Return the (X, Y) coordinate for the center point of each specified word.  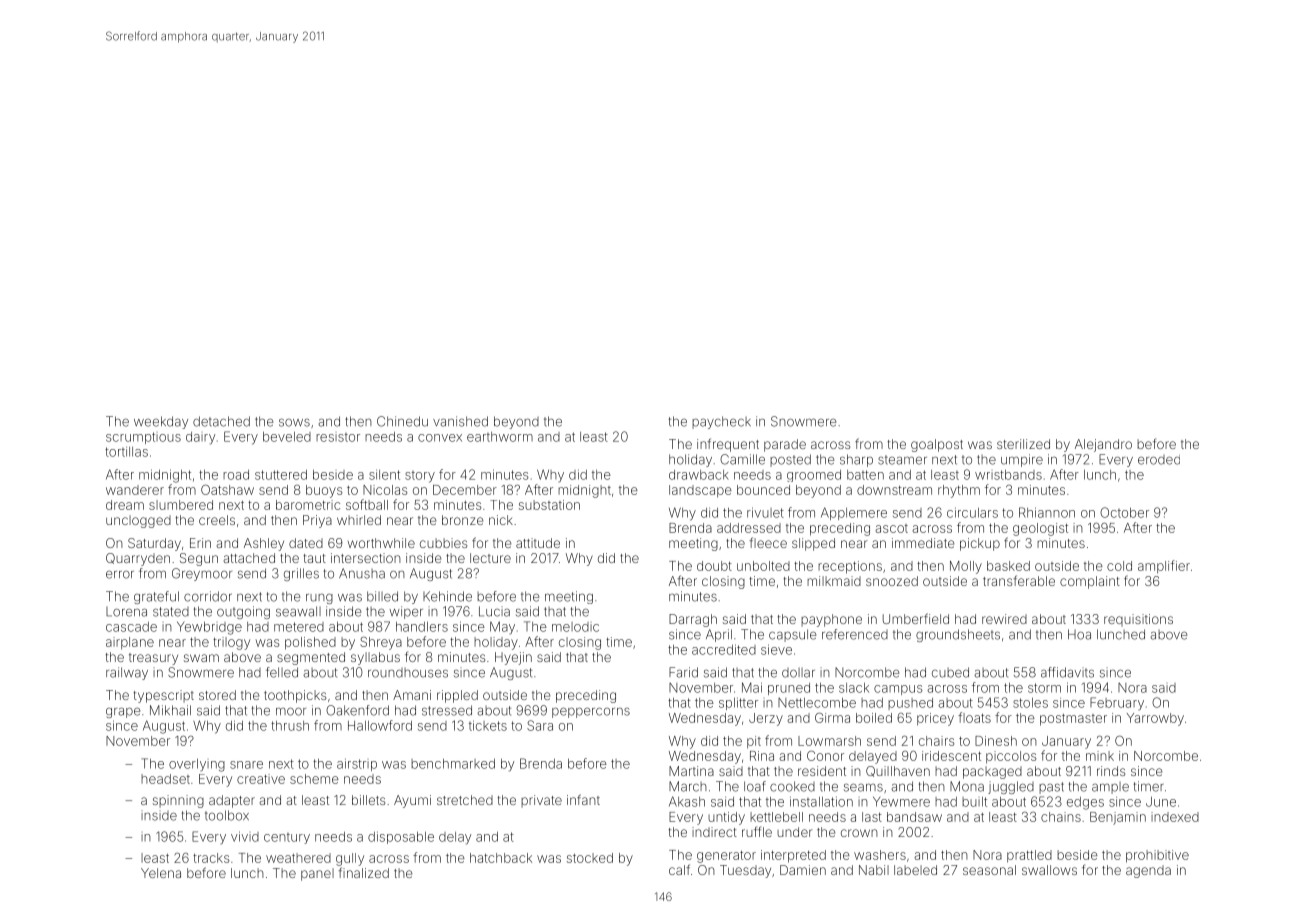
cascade (131, 627)
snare (246, 765)
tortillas (126, 452)
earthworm (500, 437)
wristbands (1008, 475)
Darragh (693, 620)
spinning (178, 801)
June (1161, 802)
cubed (950, 672)
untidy (726, 818)
